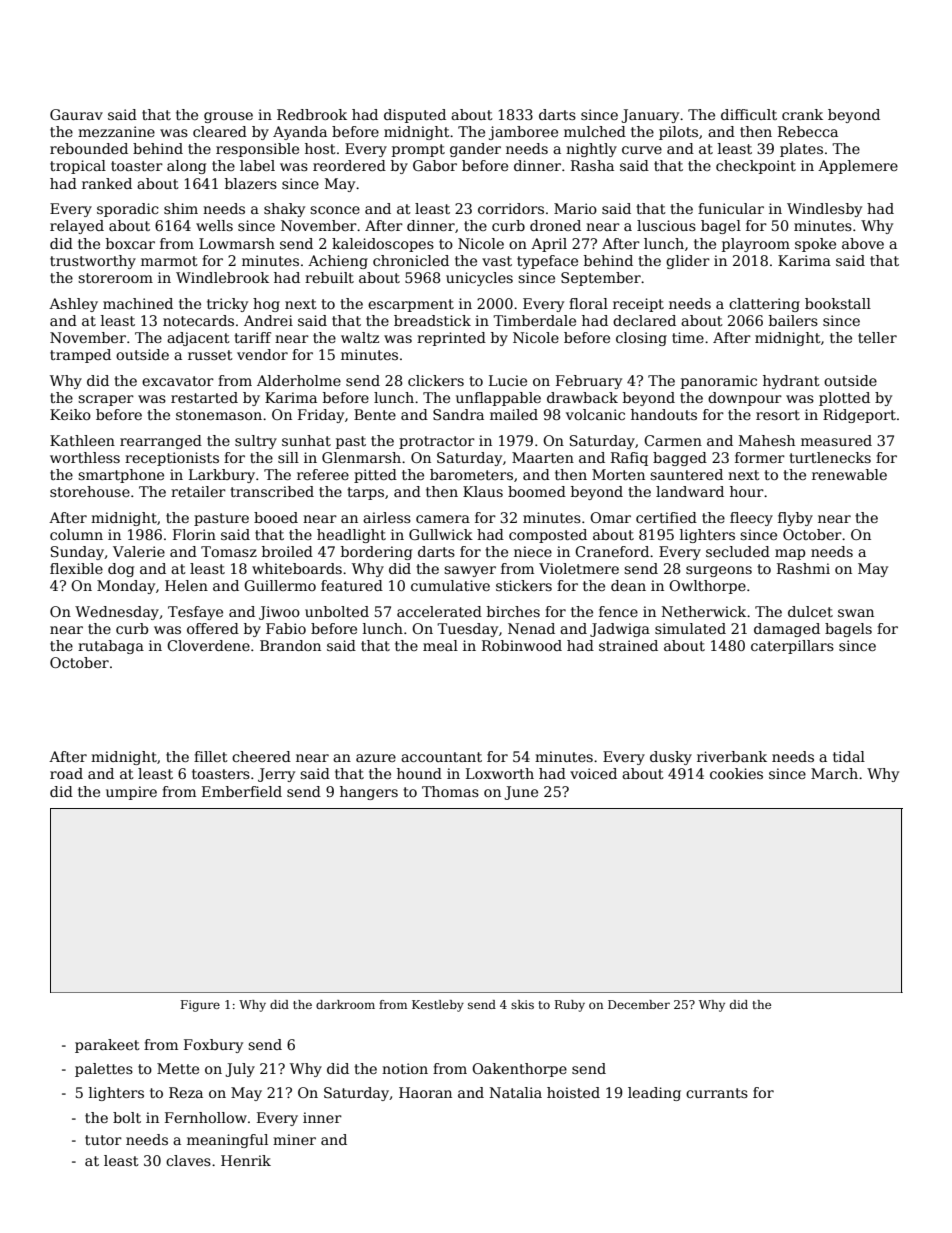 This image has width=952, height=1233. What do you see at coordinates (188, 1160) in the image?
I see `claves` at bounding box center [188, 1160].
